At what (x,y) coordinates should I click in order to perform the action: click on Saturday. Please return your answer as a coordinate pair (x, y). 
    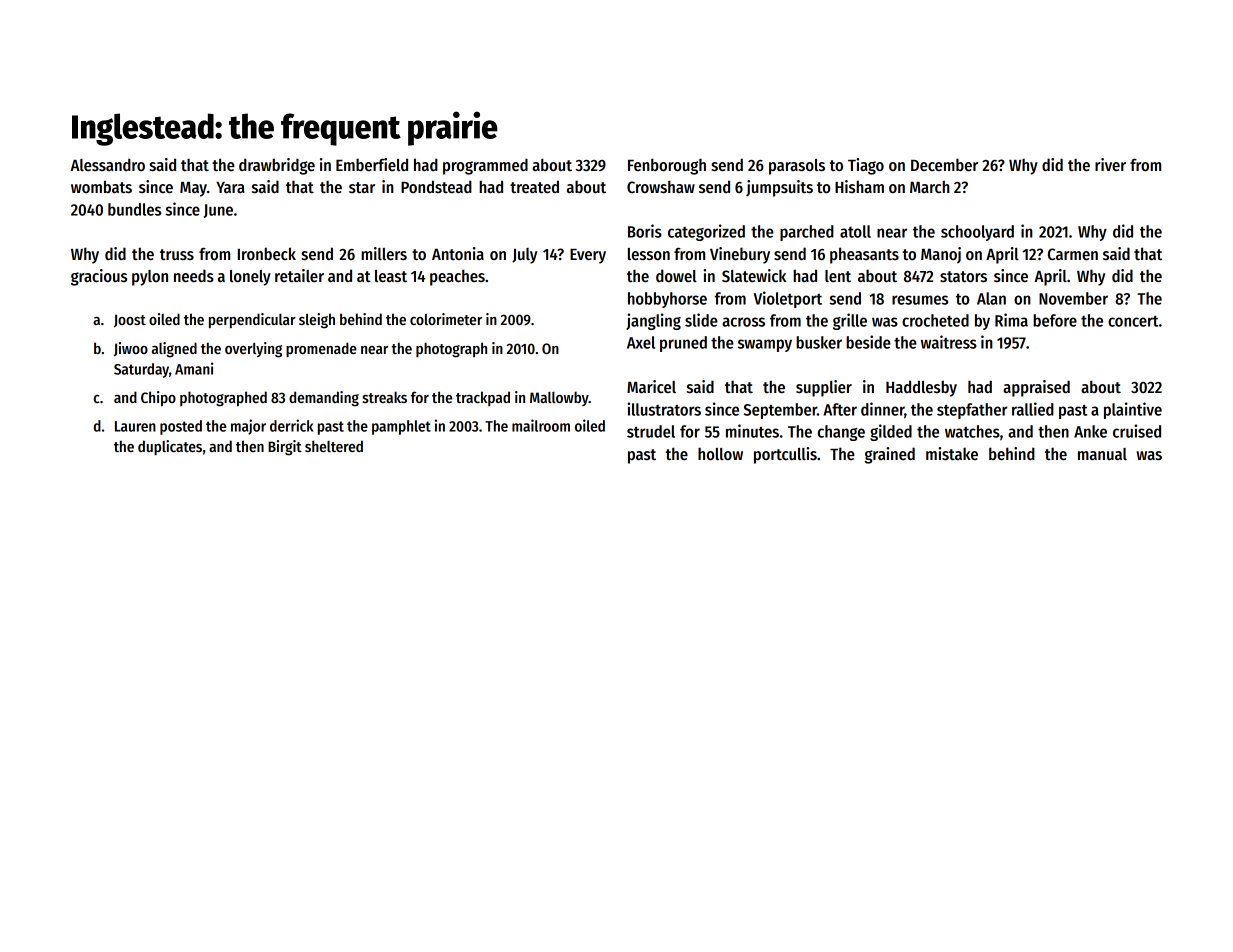
    Looking at the image, I should click on (141, 370).
